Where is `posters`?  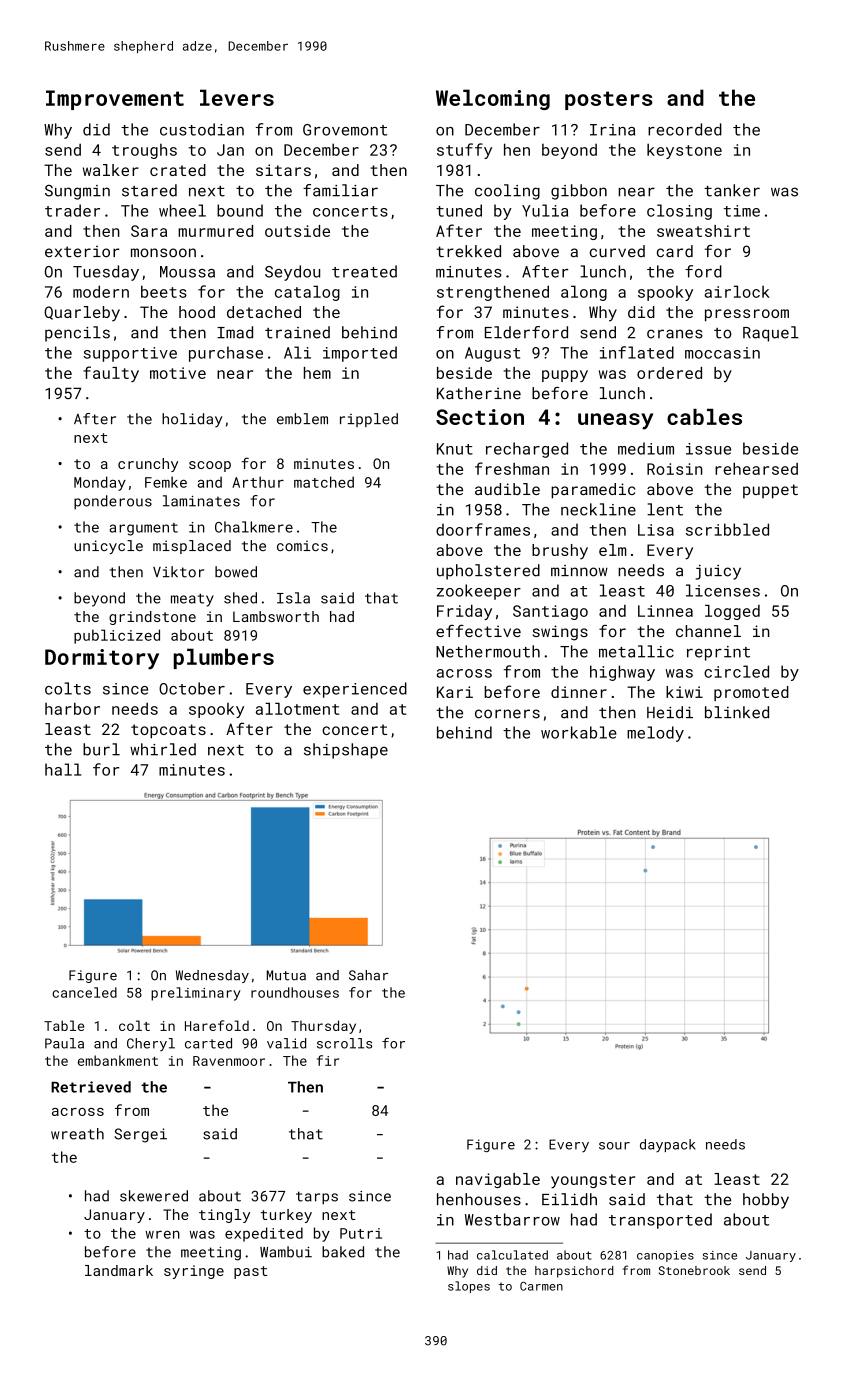
posters is located at coordinates (609, 100).
